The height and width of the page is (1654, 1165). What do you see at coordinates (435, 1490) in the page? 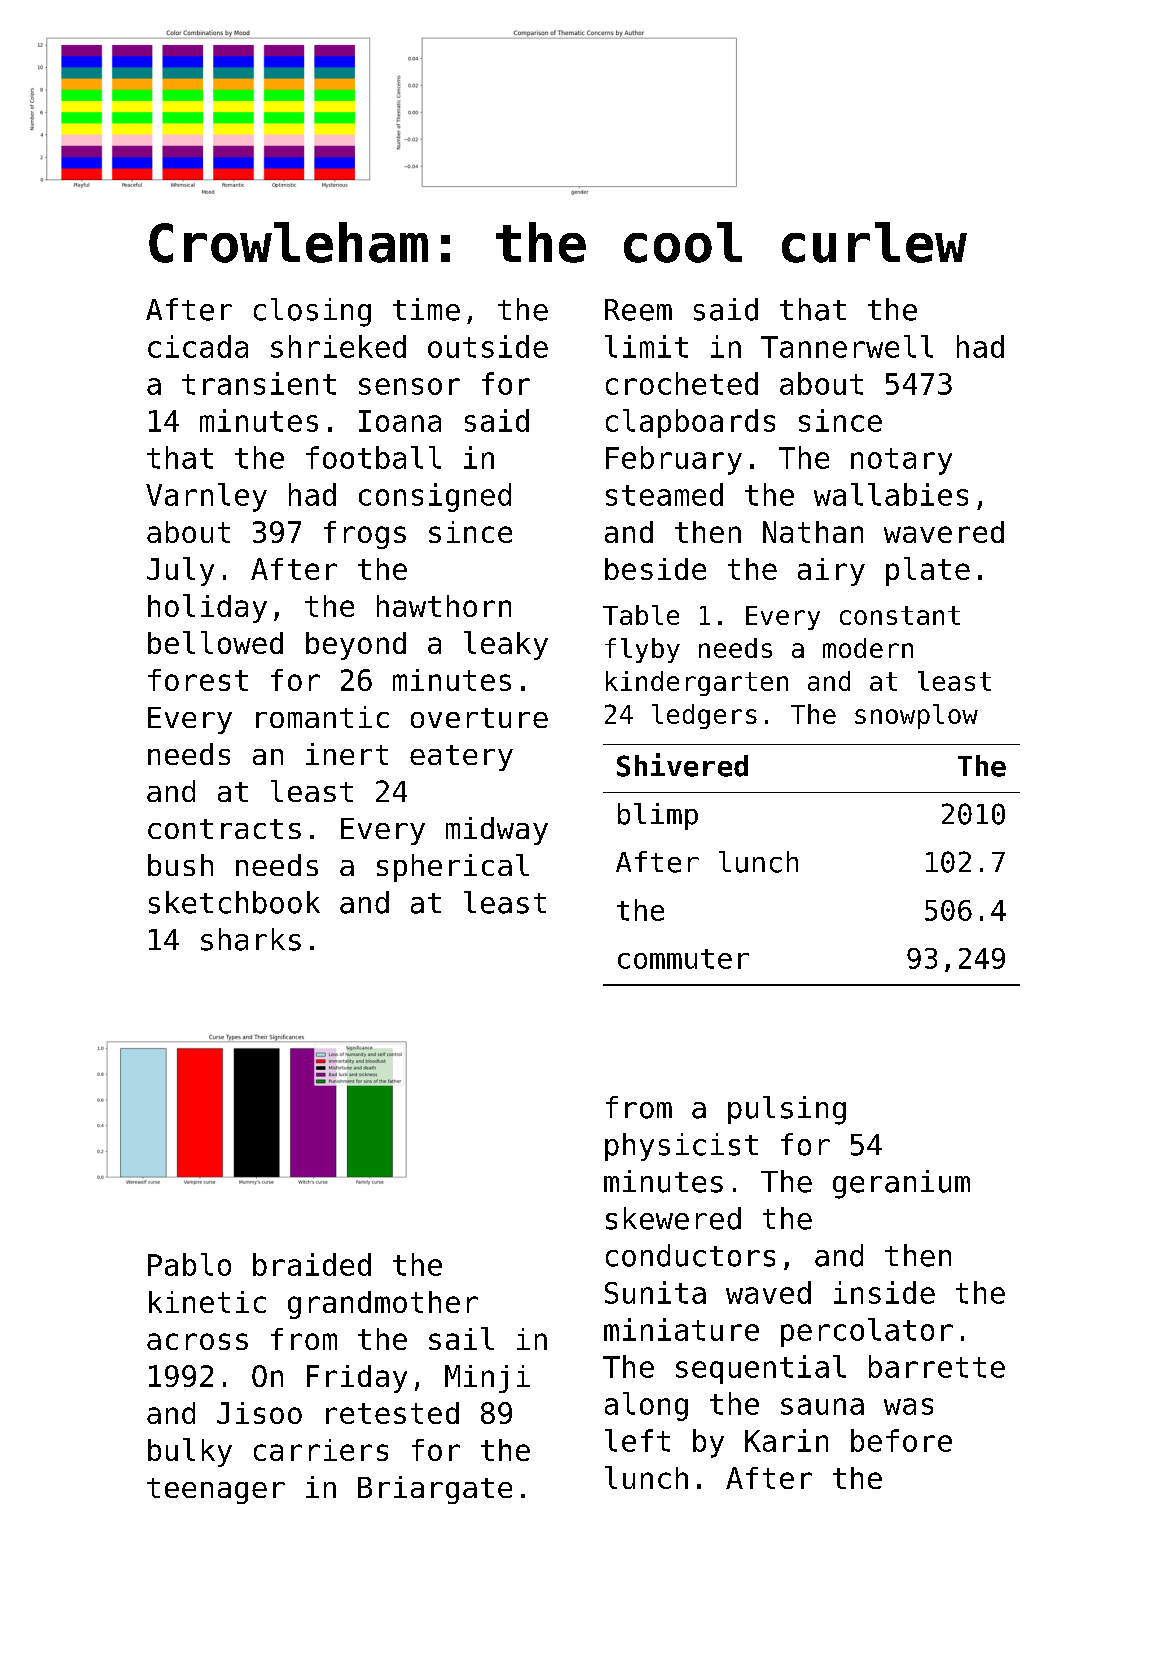
I see `Briargate` at bounding box center [435, 1490].
